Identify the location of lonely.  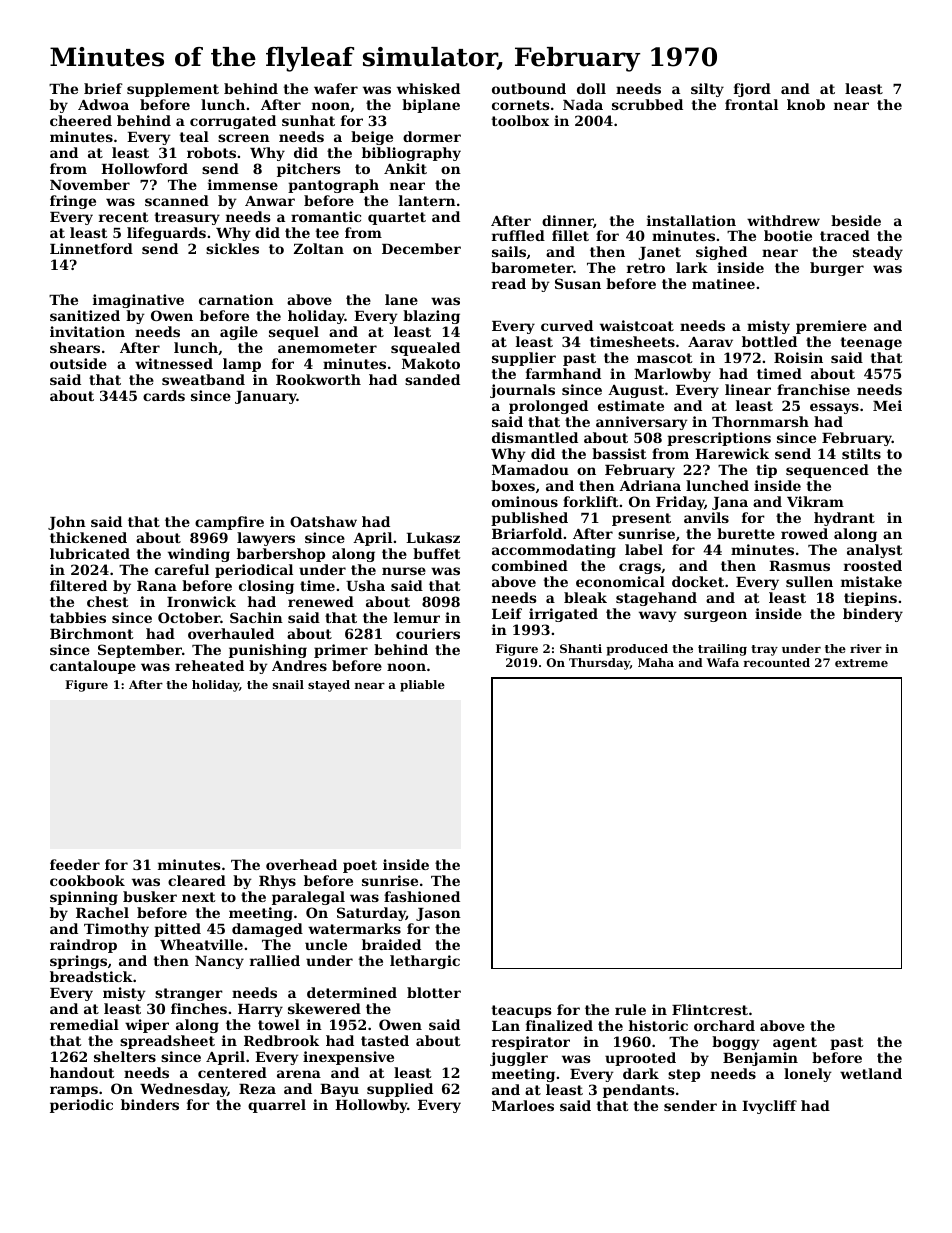
(808, 1075).
